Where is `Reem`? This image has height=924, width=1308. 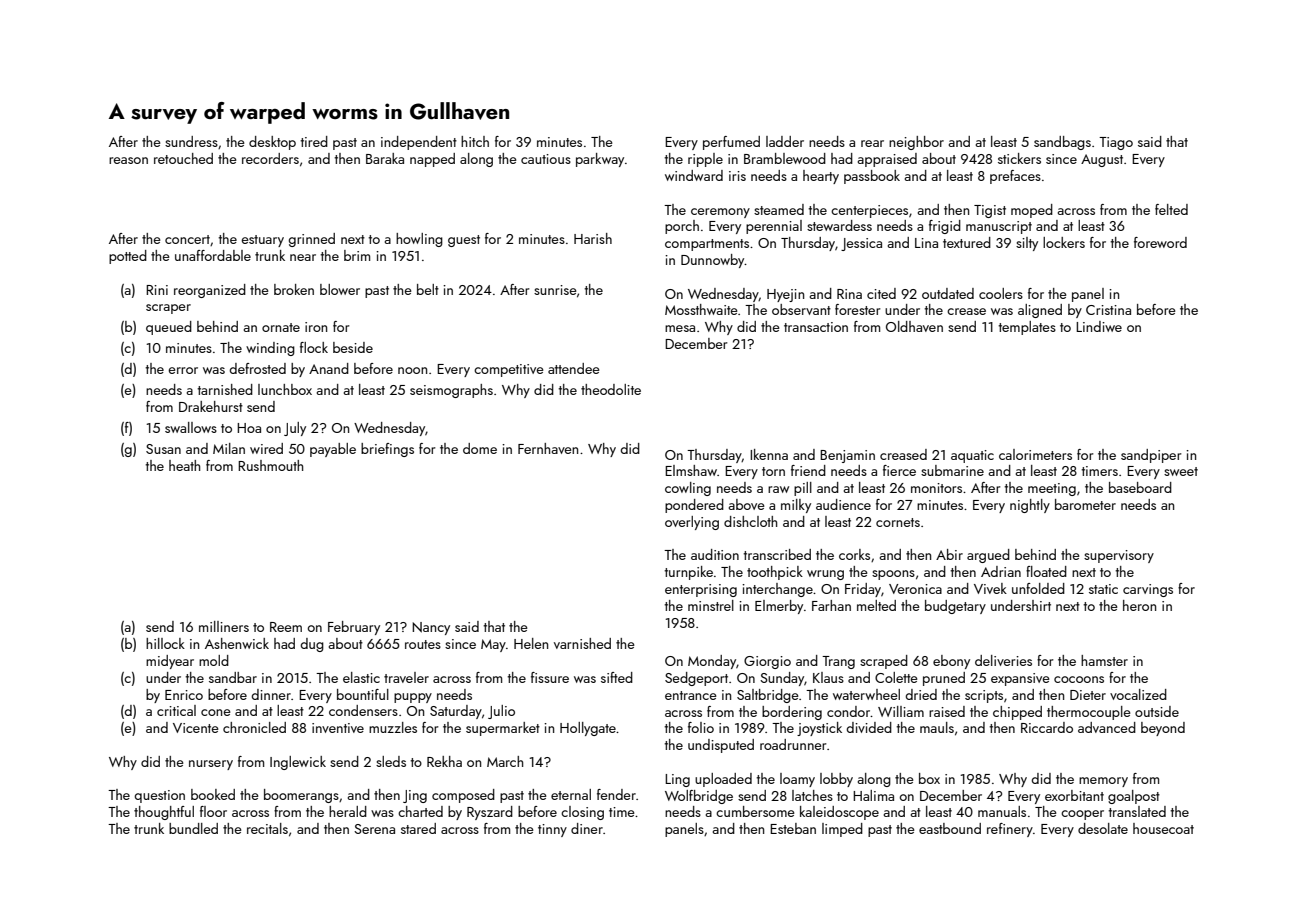
Reem is located at coordinates (286, 627).
